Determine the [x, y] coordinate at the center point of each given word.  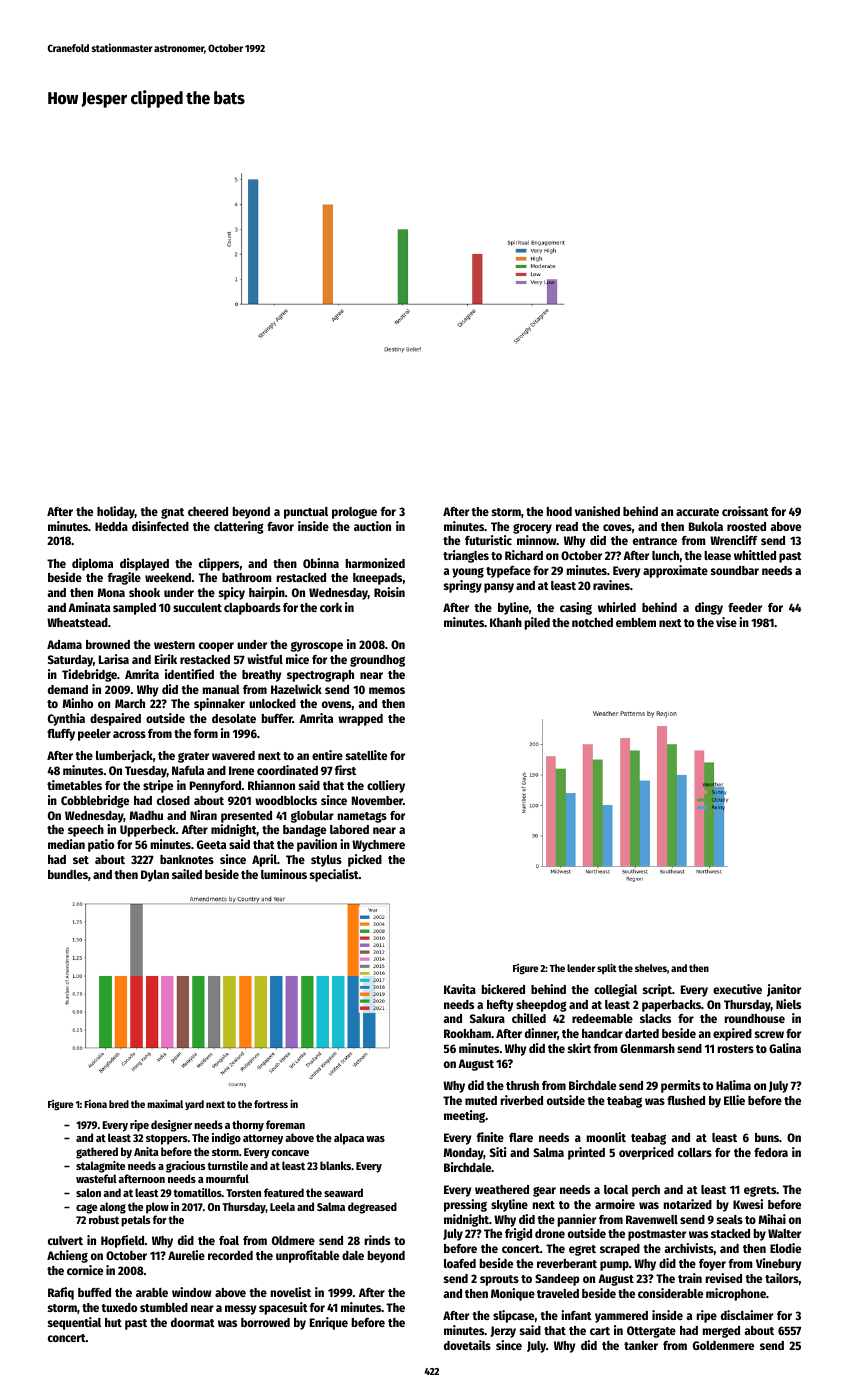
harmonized [375, 563]
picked [365, 860]
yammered [621, 1317]
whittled [755, 555]
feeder [745, 607]
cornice [85, 1270]
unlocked [272, 703]
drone [550, 1233]
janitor [784, 990]
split [607, 968]
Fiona [95, 1104]
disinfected [160, 526]
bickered [503, 989]
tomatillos [197, 1192]
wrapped [360, 720]
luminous [284, 874]
